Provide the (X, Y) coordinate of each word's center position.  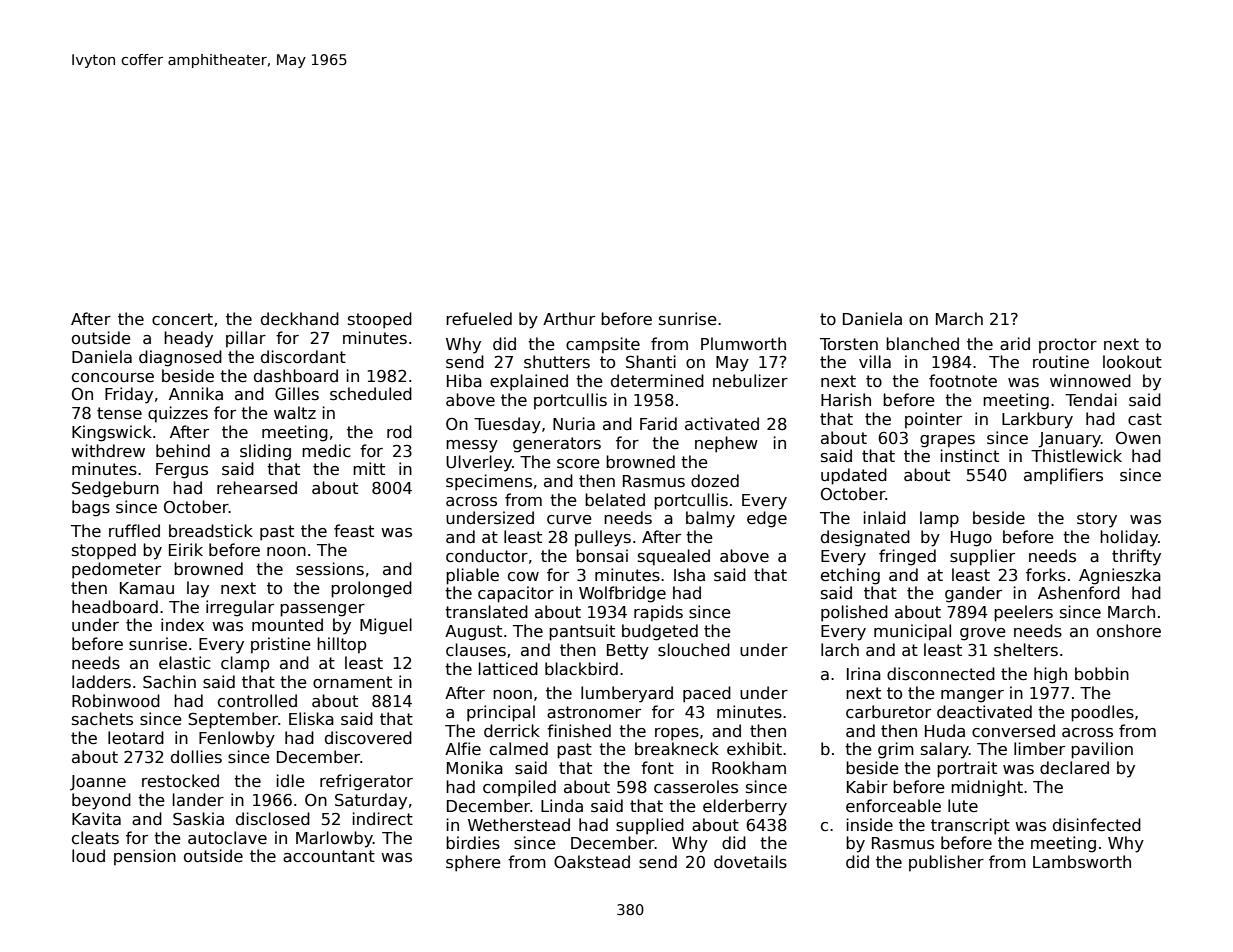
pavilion (1102, 750)
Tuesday (507, 425)
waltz (295, 413)
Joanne (98, 783)
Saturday (371, 801)
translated (486, 612)
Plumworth (743, 343)
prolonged (371, 589)
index (182, 624)
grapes (947, 441)
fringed (907, 557)
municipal (912, 632)
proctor (1068, 346)
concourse (113, 378)
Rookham (749, 768)
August (473, 633)
